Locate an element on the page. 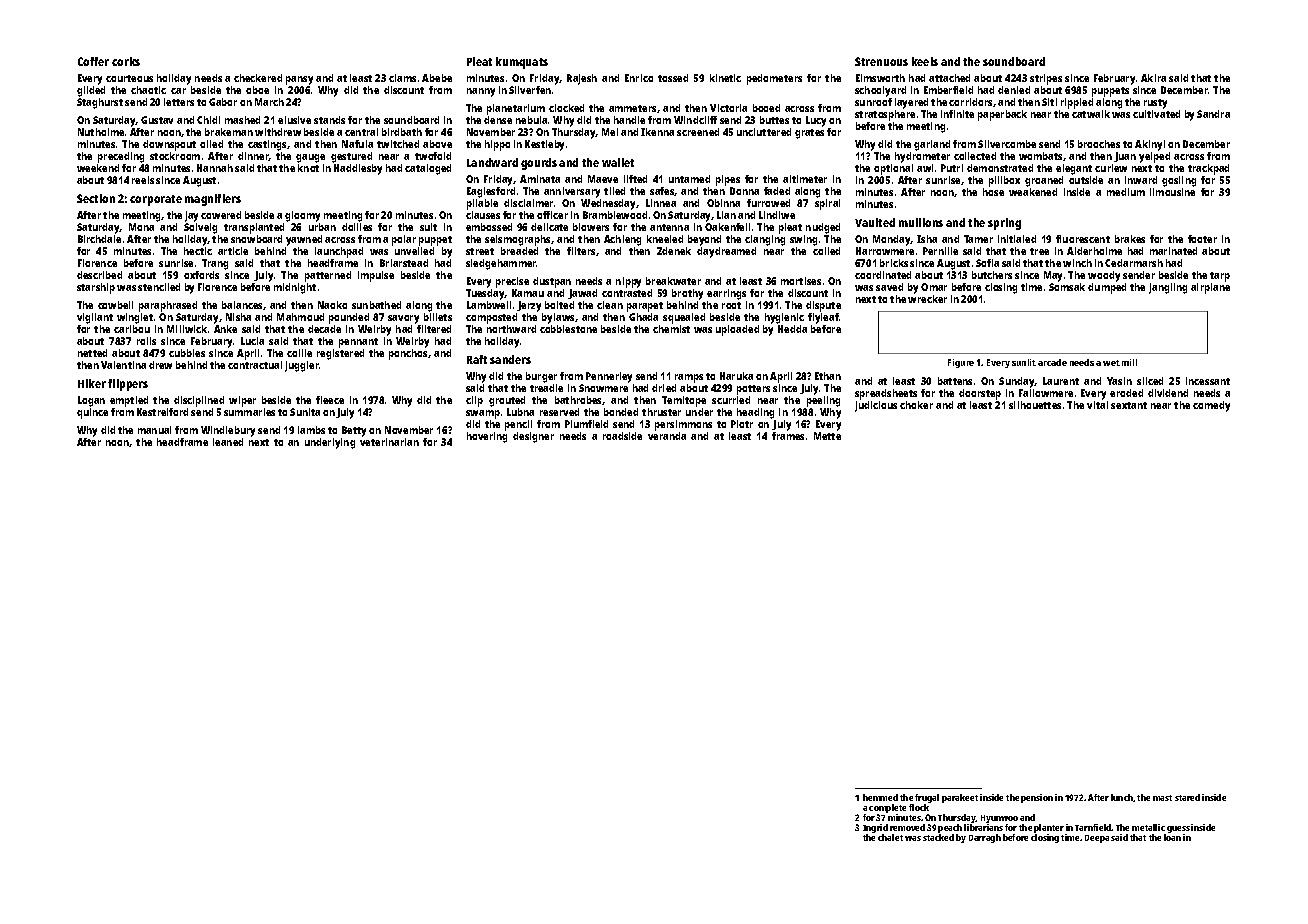 Image resolution: width=1308 pixels, height=924 pixels. fluorescent is located at coordinates (1083, 239).
